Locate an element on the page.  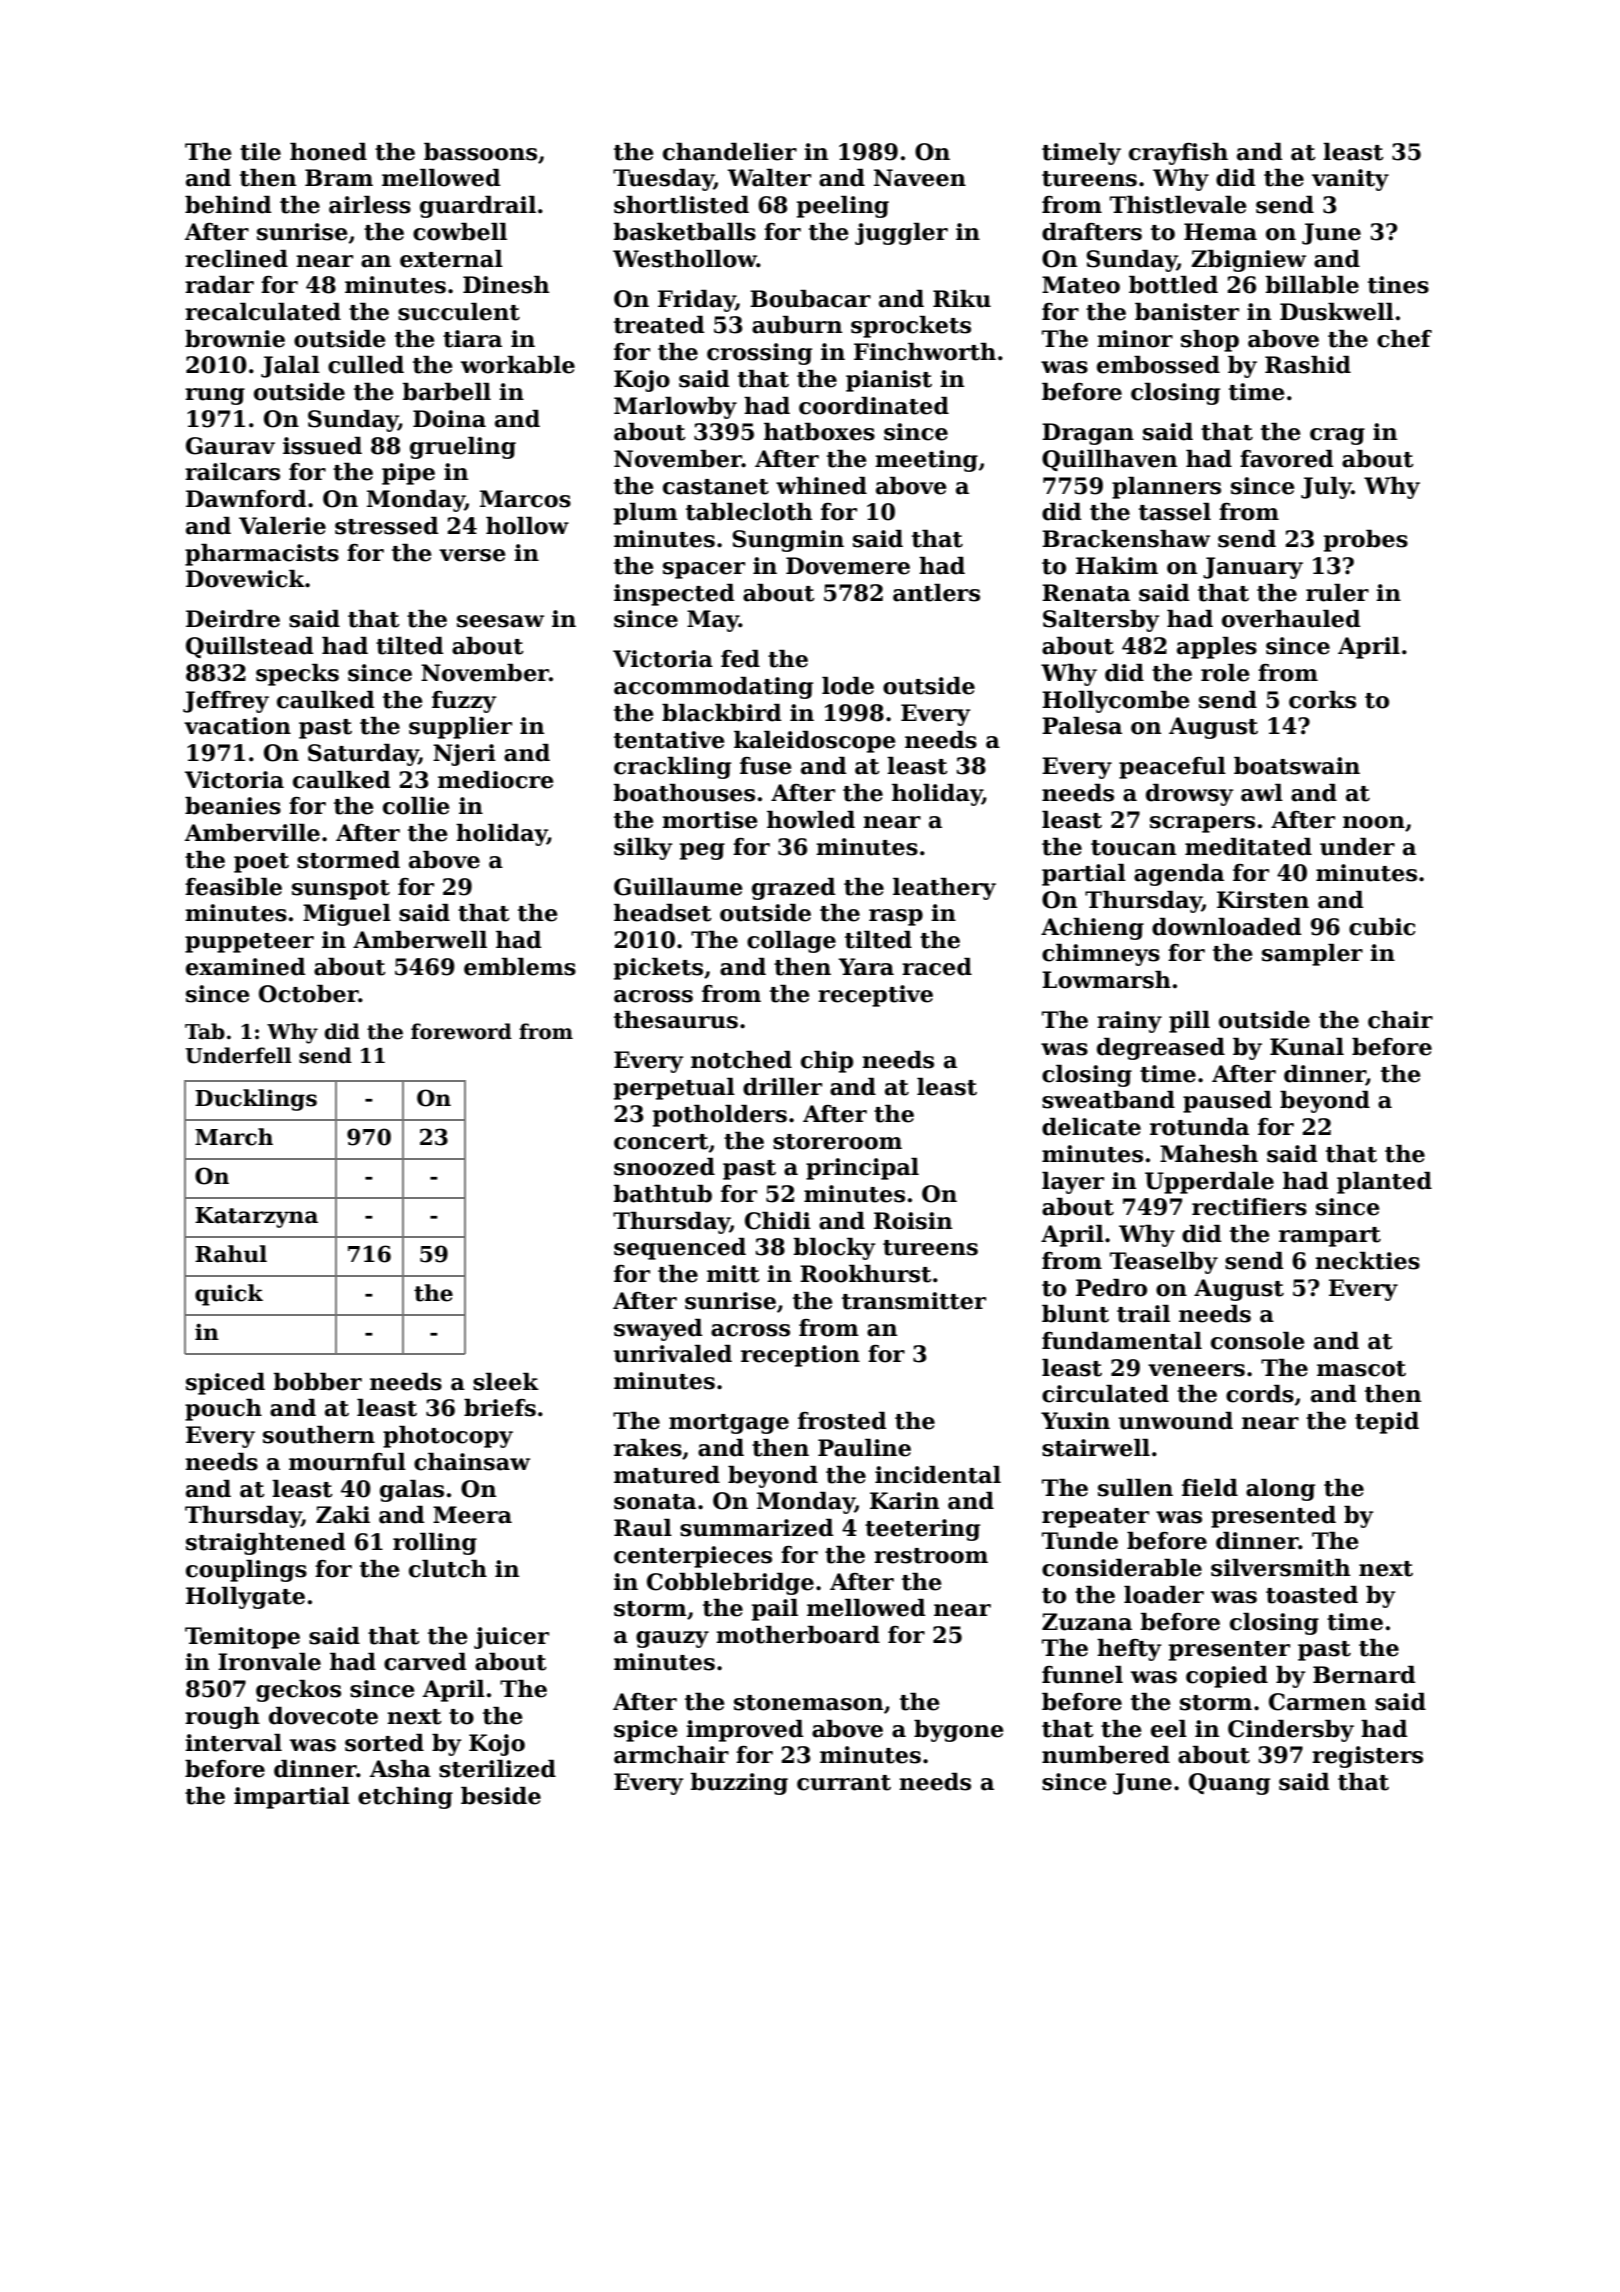
chip is located at coordinates (827, 1062).
